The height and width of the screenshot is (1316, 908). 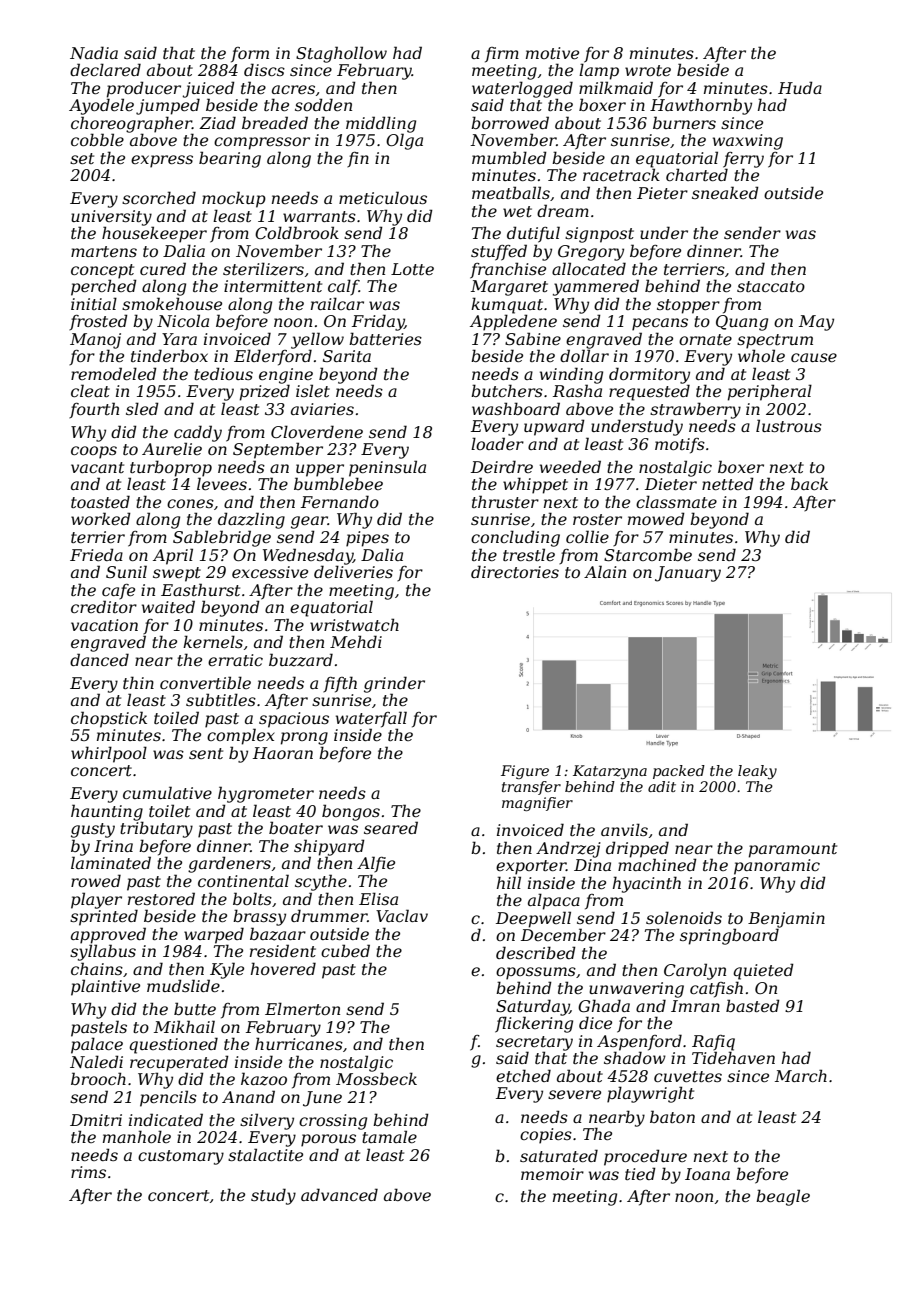 What do you see at coordinates (610, 772) in the screenshot?
I see `Katarzyna` at bounding box center [610, 772].
